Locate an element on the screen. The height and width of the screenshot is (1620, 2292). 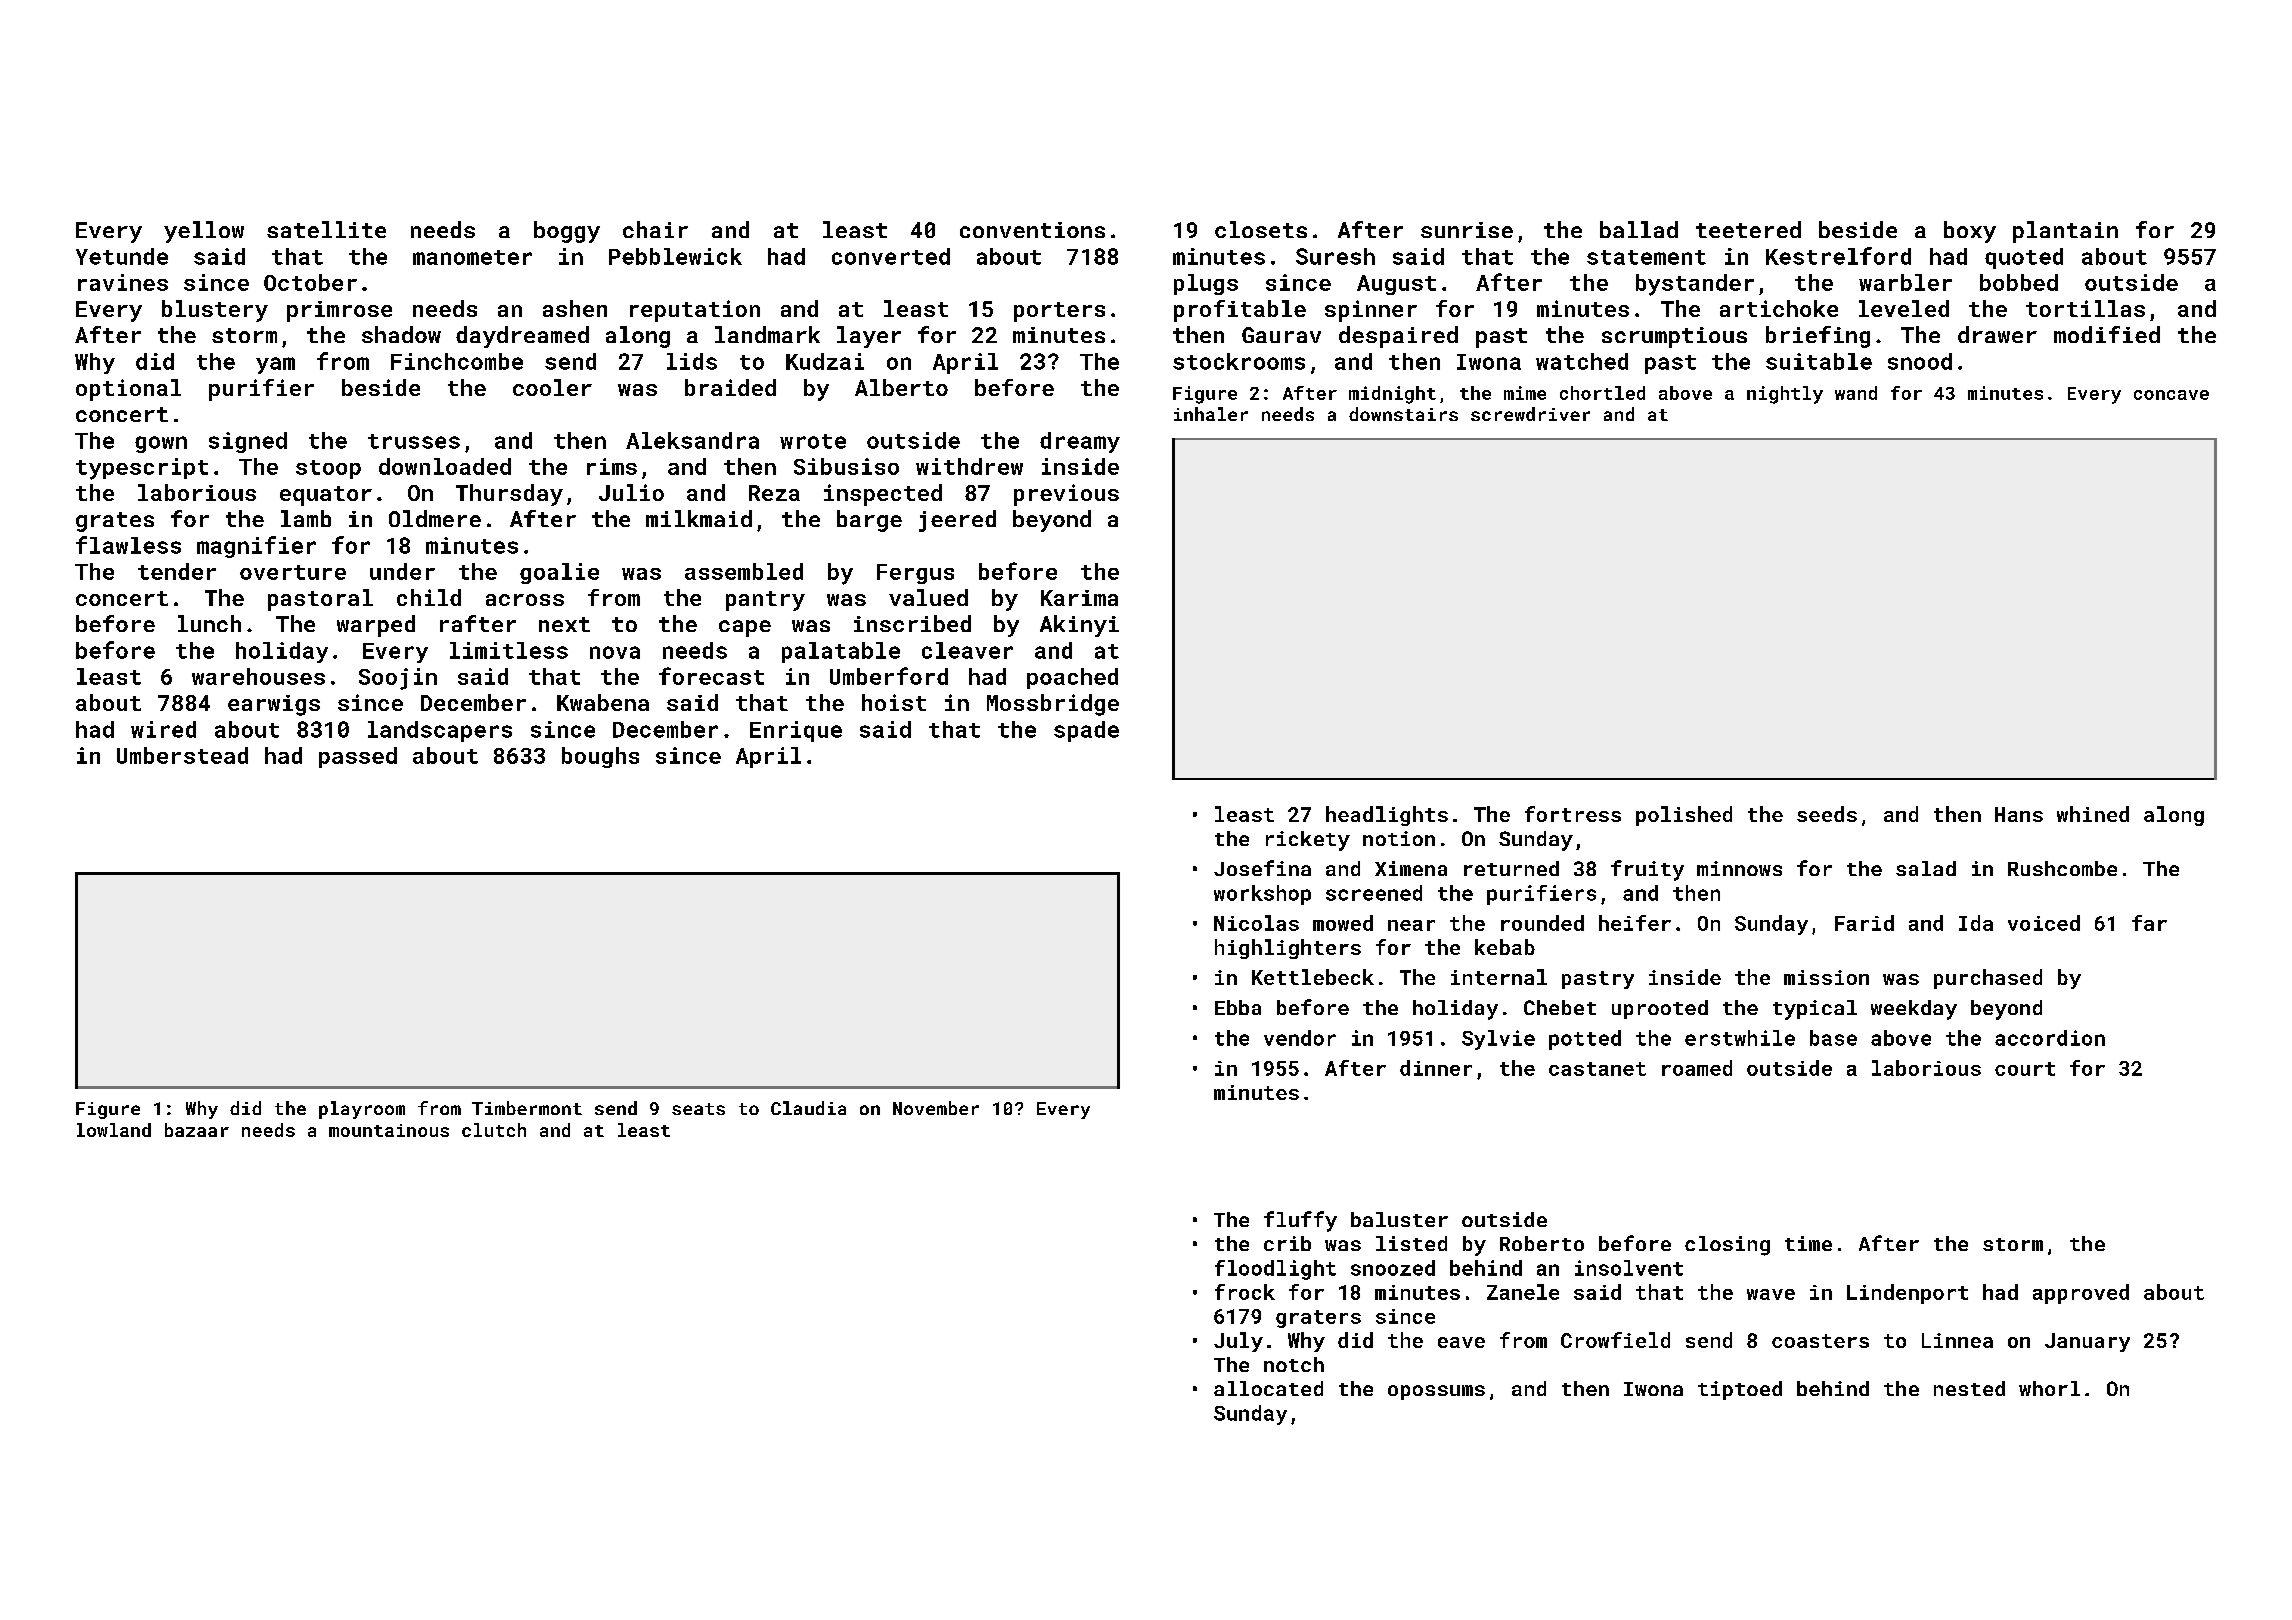
November is located at coordinates (936, 1108).
